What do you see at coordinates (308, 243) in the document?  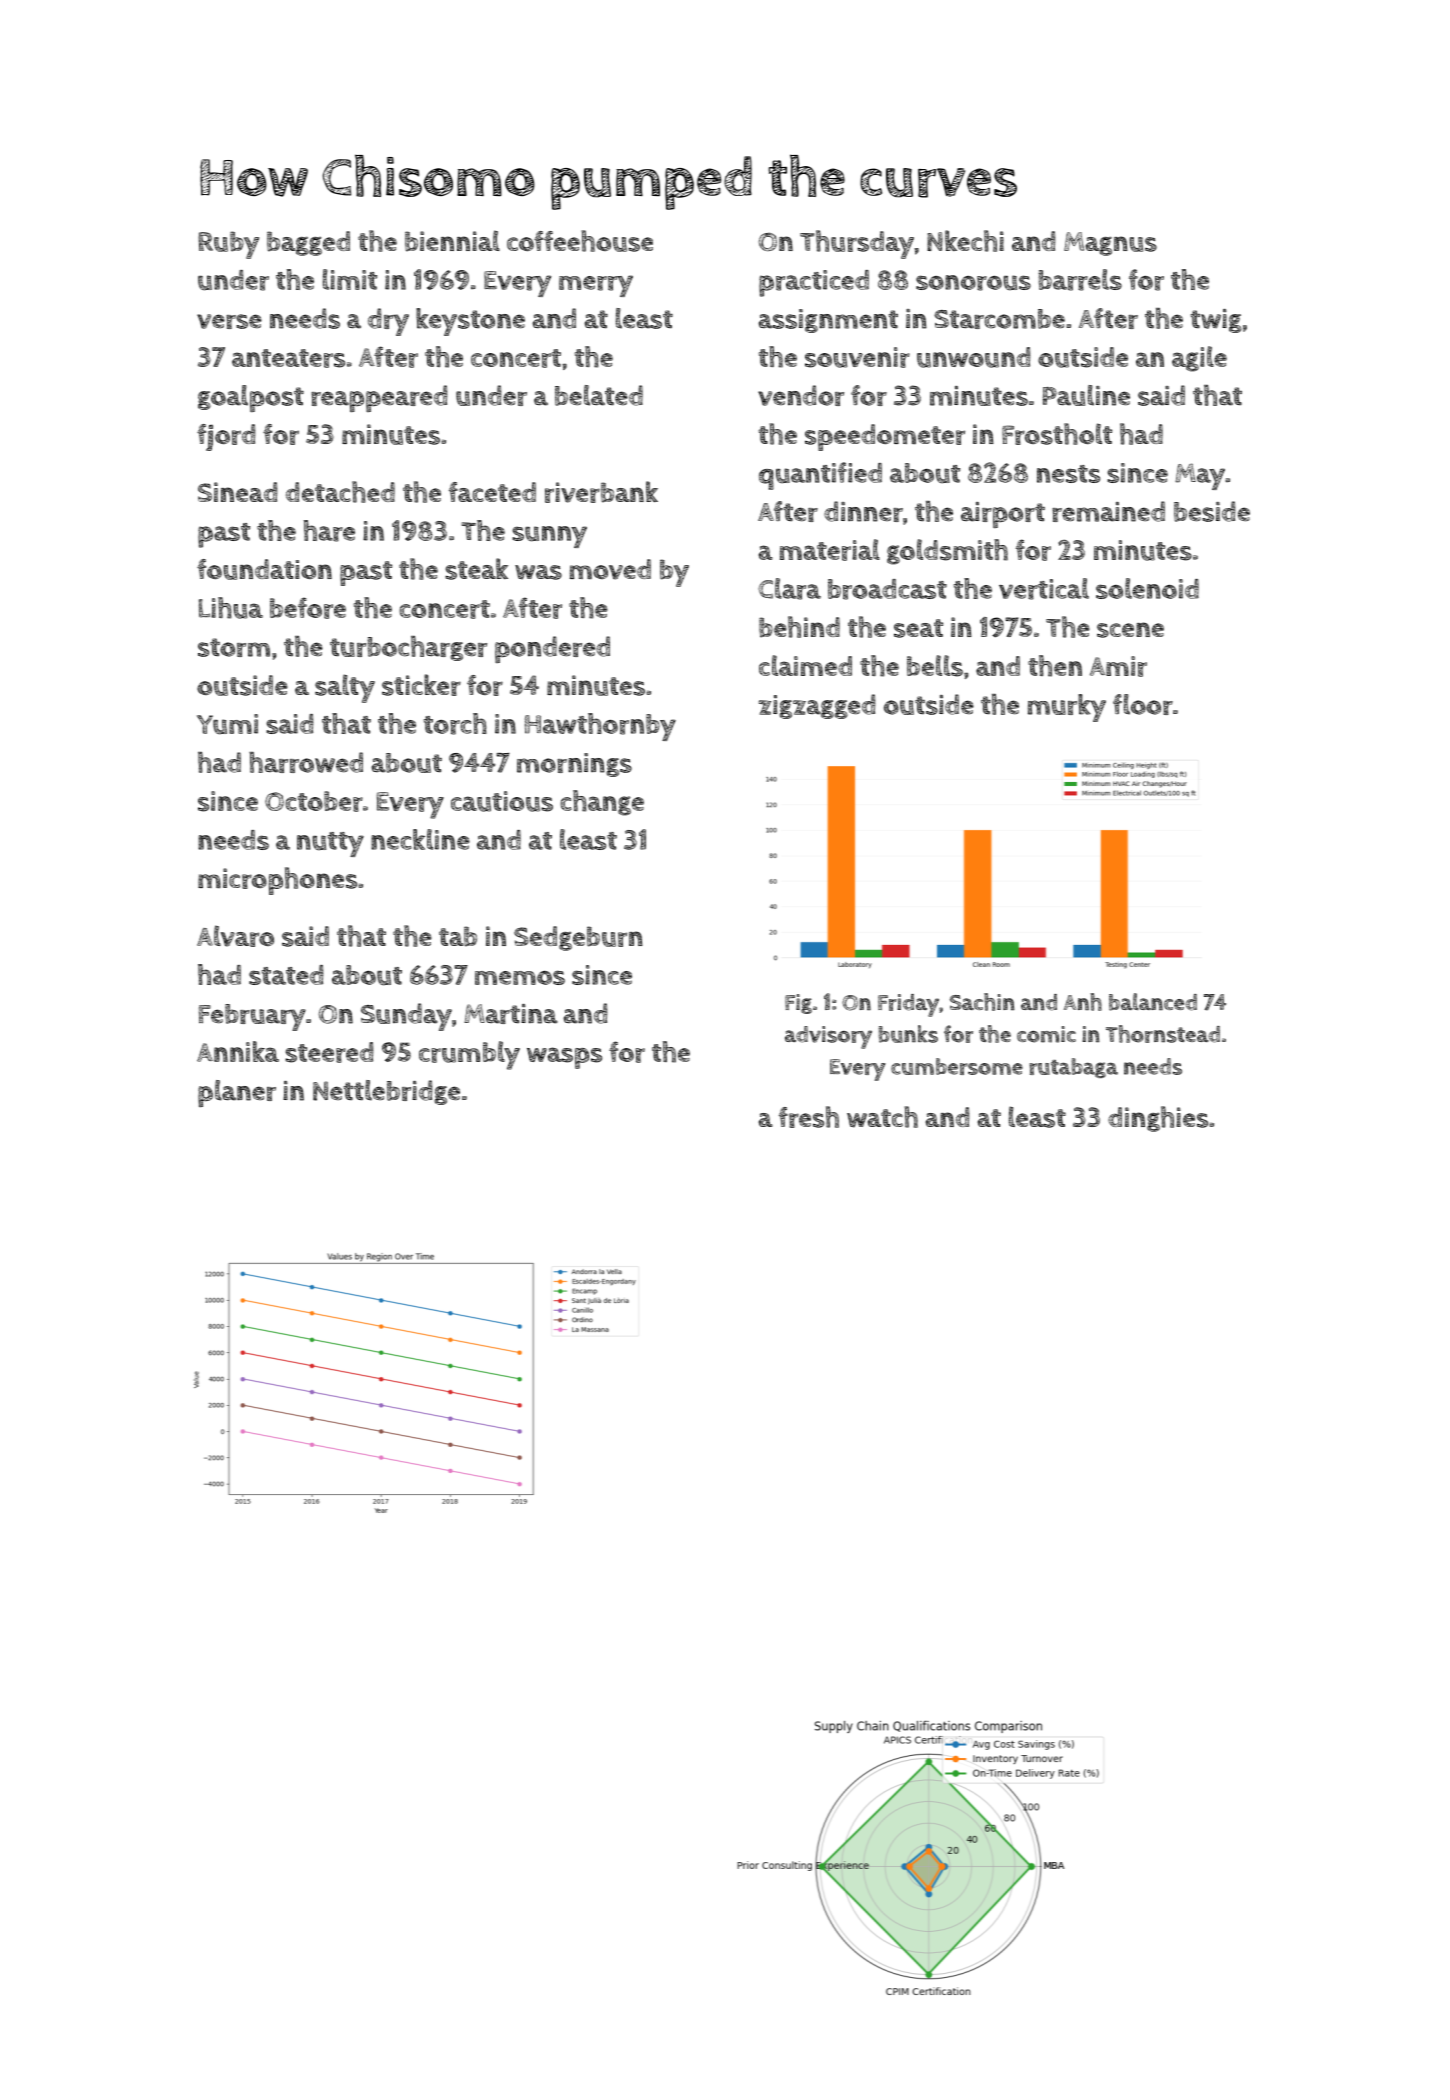 I see `bagged` at bounding box center [308, 243].
